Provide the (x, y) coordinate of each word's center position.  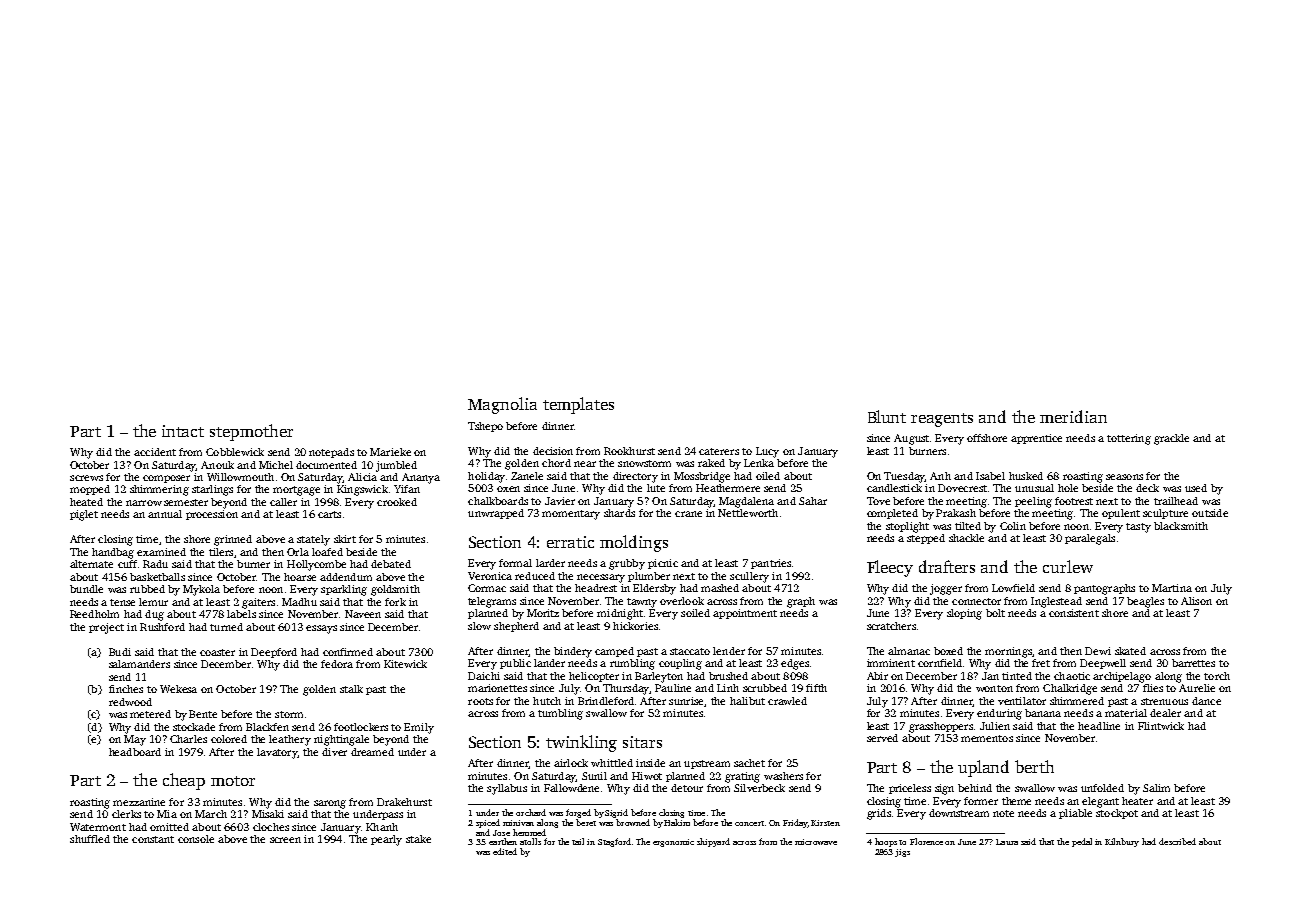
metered (150, 714)
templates (578, 405)
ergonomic (673, 843)
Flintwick (1161, 726)
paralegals (1090, 539)
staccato (690, 651)
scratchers (891, 626)
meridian (1073, 416)
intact (183, 431)
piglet (84, 515)
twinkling (581, 743)
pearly (386, 840)
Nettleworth (748, 513)
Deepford (274, 653)
